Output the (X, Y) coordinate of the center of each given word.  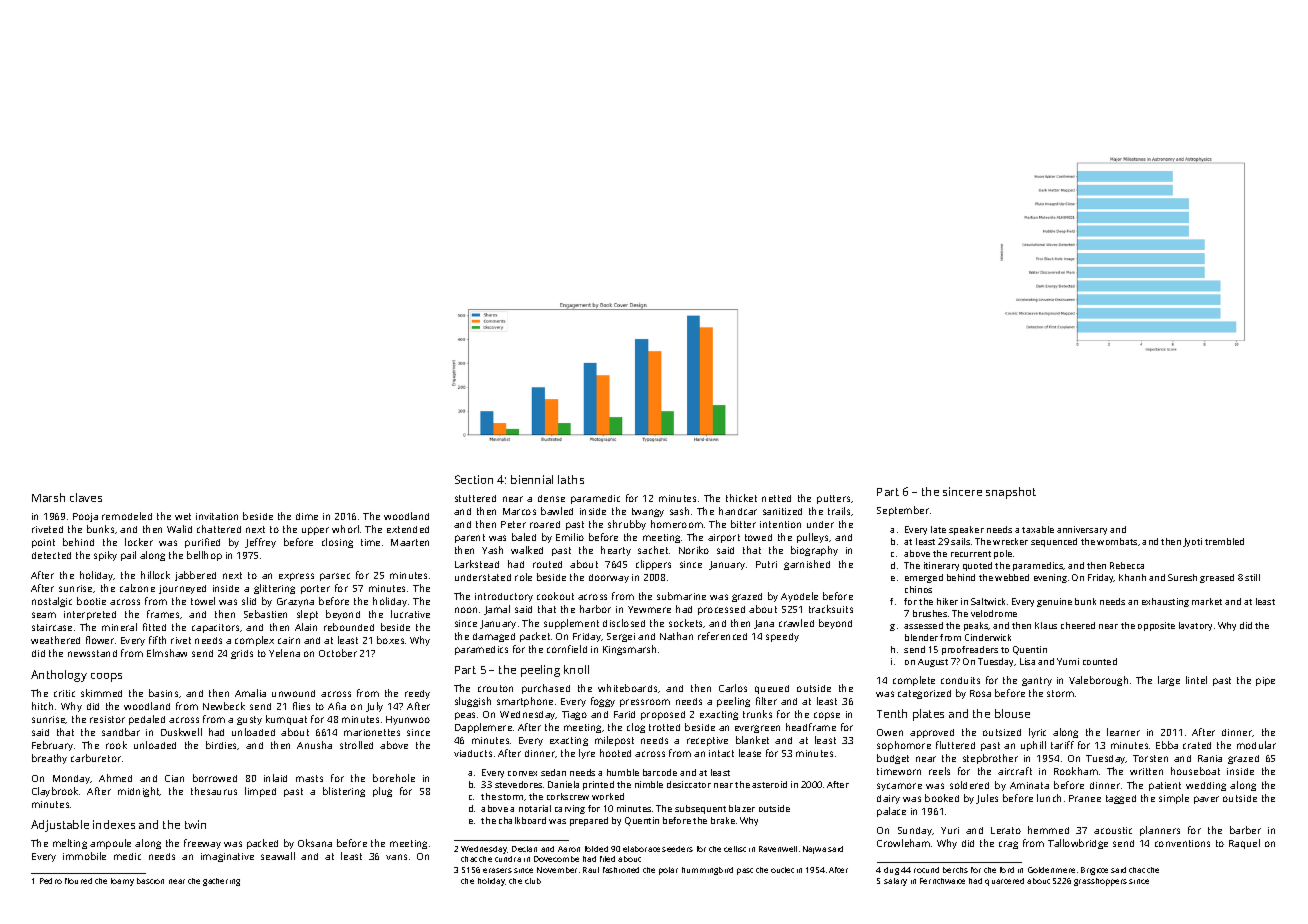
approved (932, 733)
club (533, 881)
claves (86, 497)
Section (474, 479)
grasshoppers (1100, 882)
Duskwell (181, 732)
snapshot (1011, 493)
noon (466, 610)
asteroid (769, 784)
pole (1003, 554)
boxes (390, 640)
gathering (221, 882)
